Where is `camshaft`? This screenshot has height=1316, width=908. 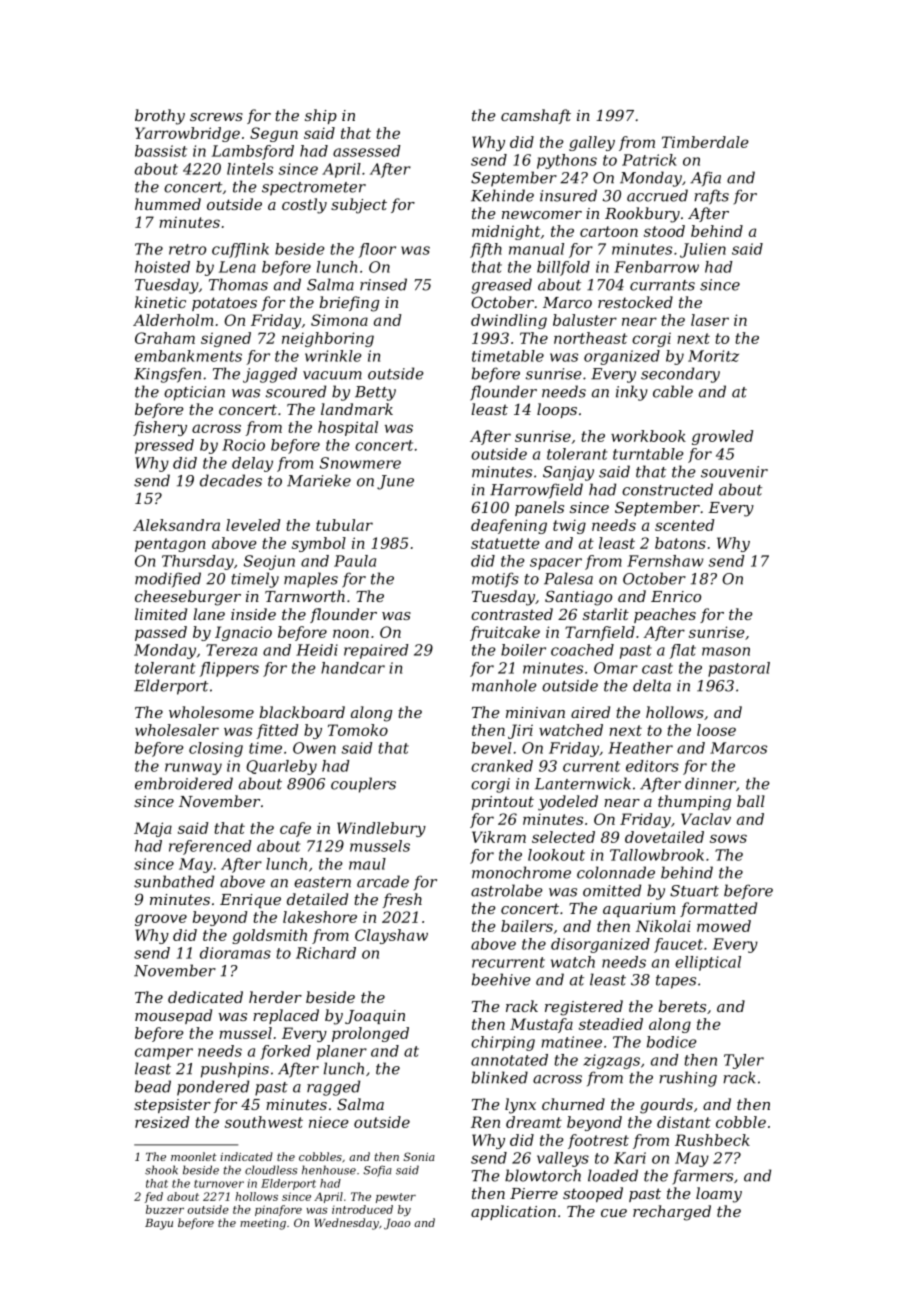 camshaft is located at coordinates (536, 116).
